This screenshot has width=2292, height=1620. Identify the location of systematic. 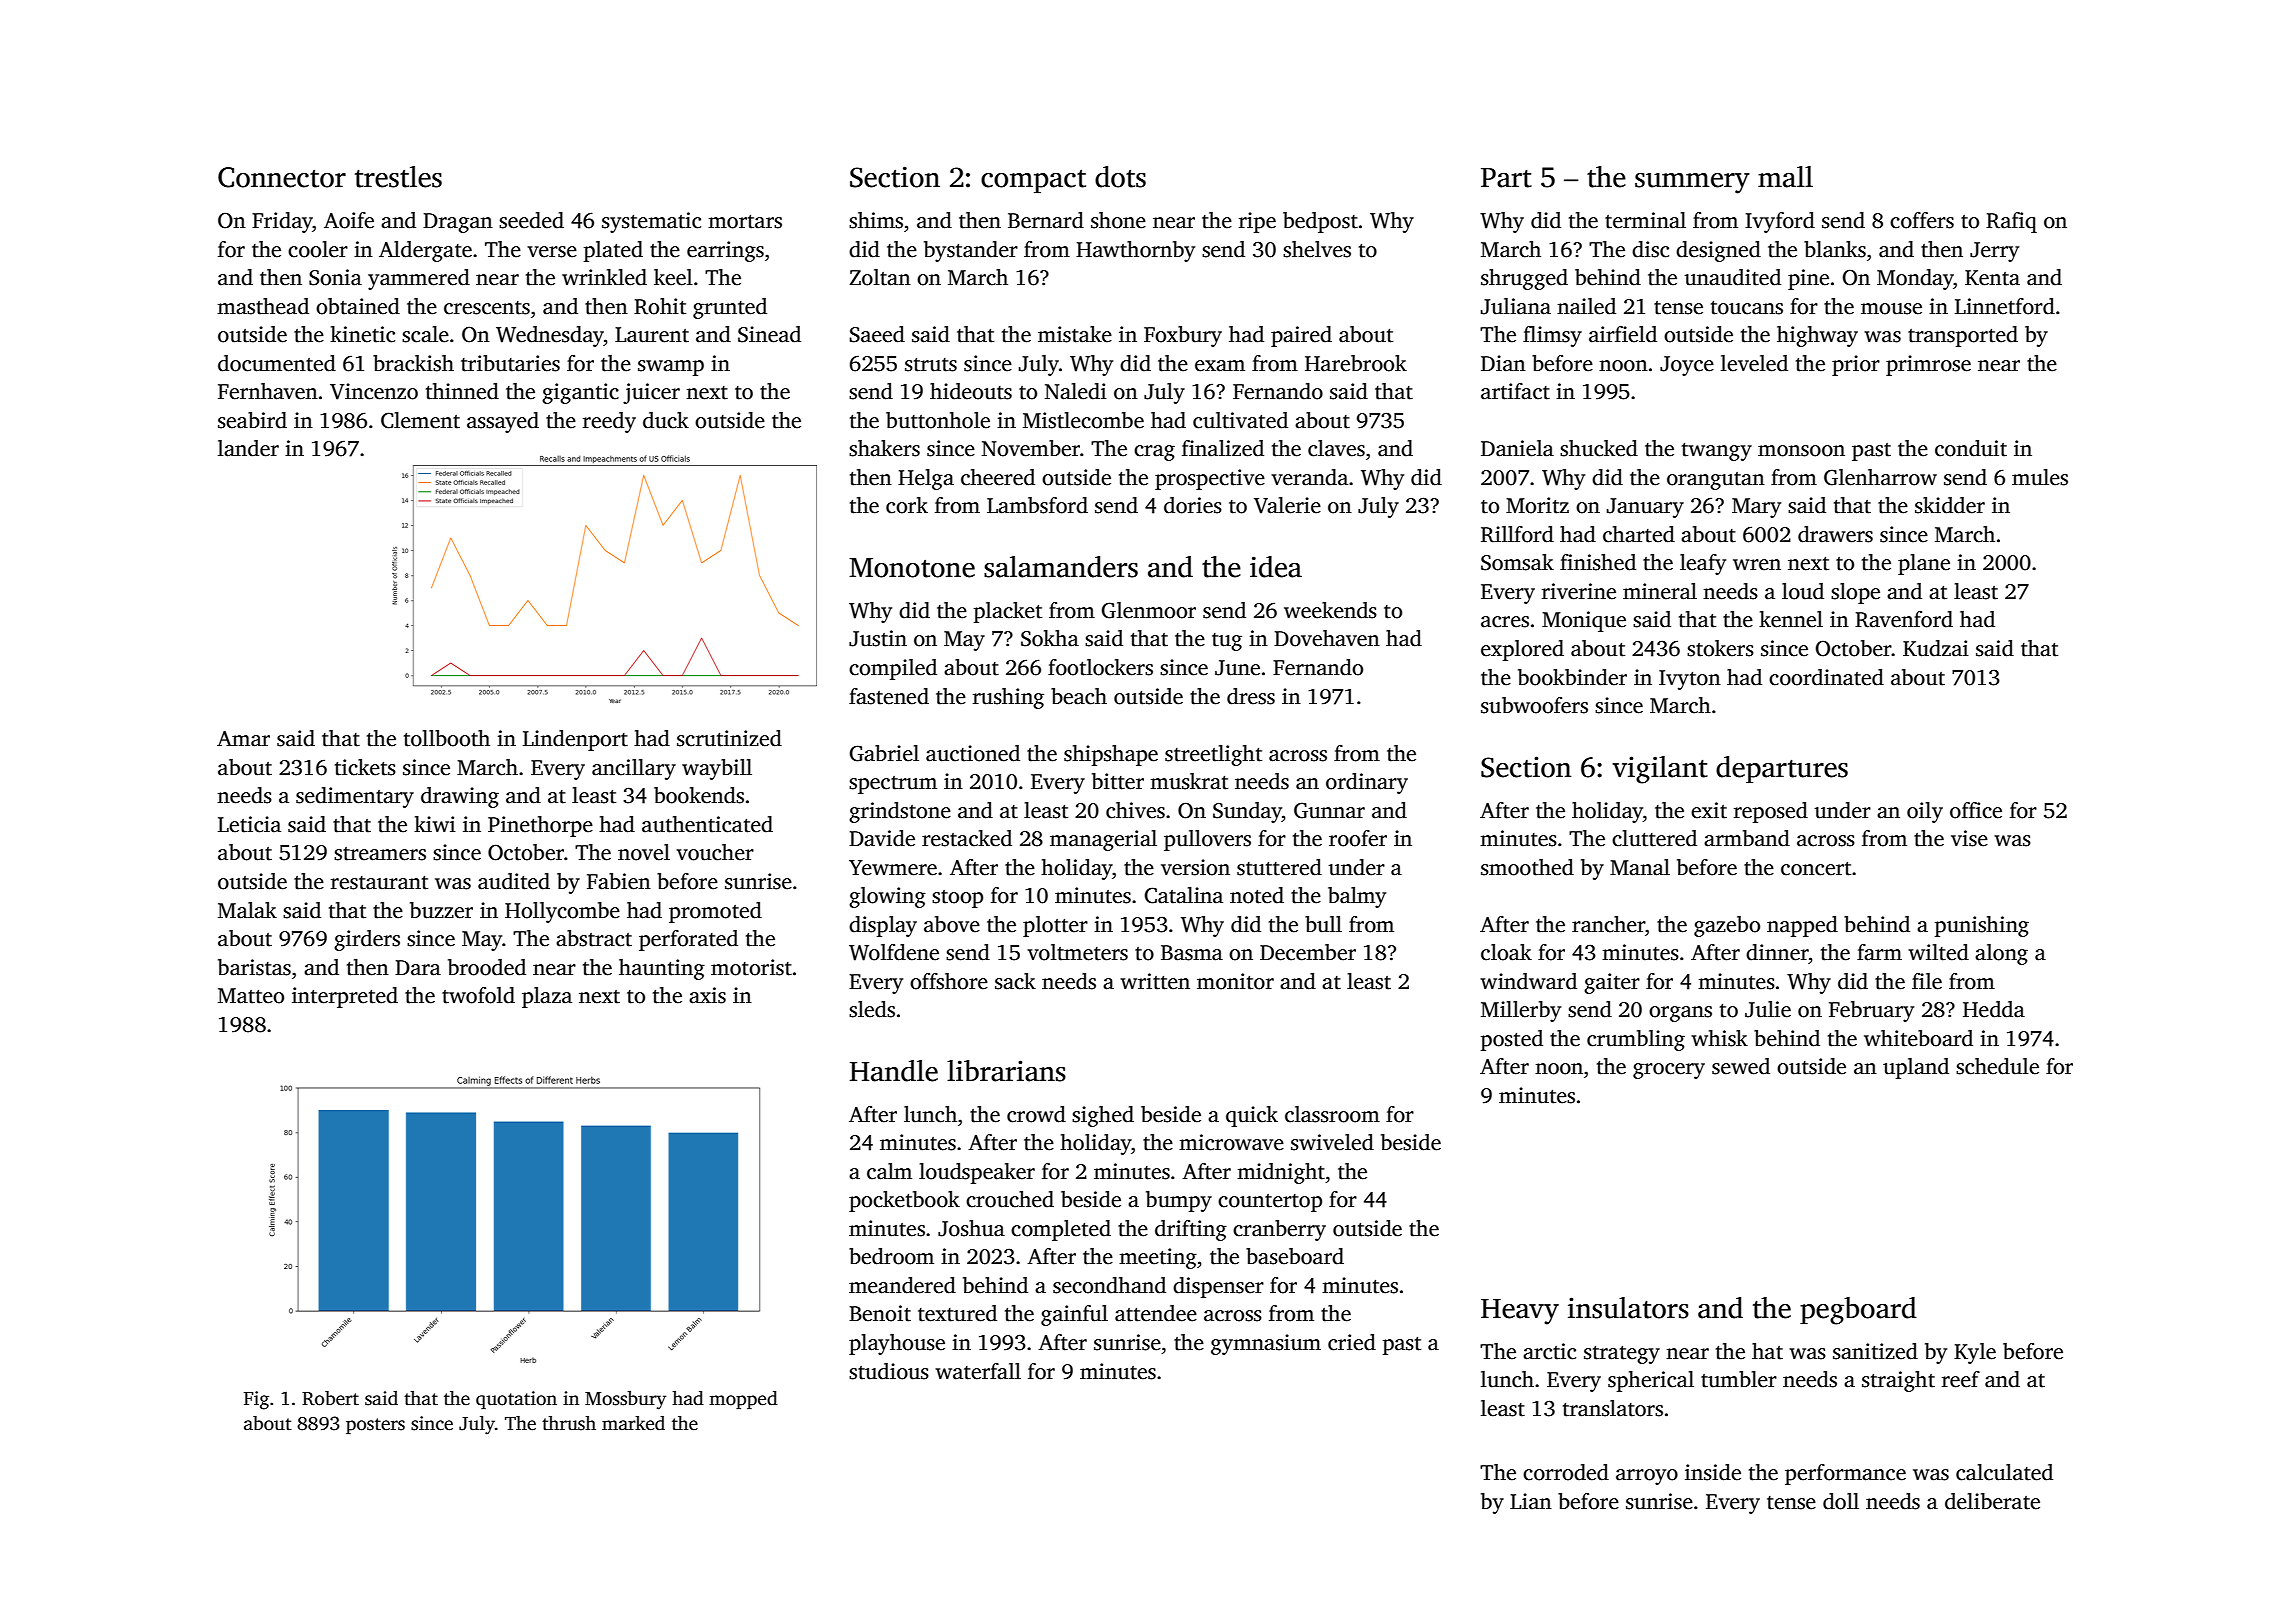
(651, 222).
